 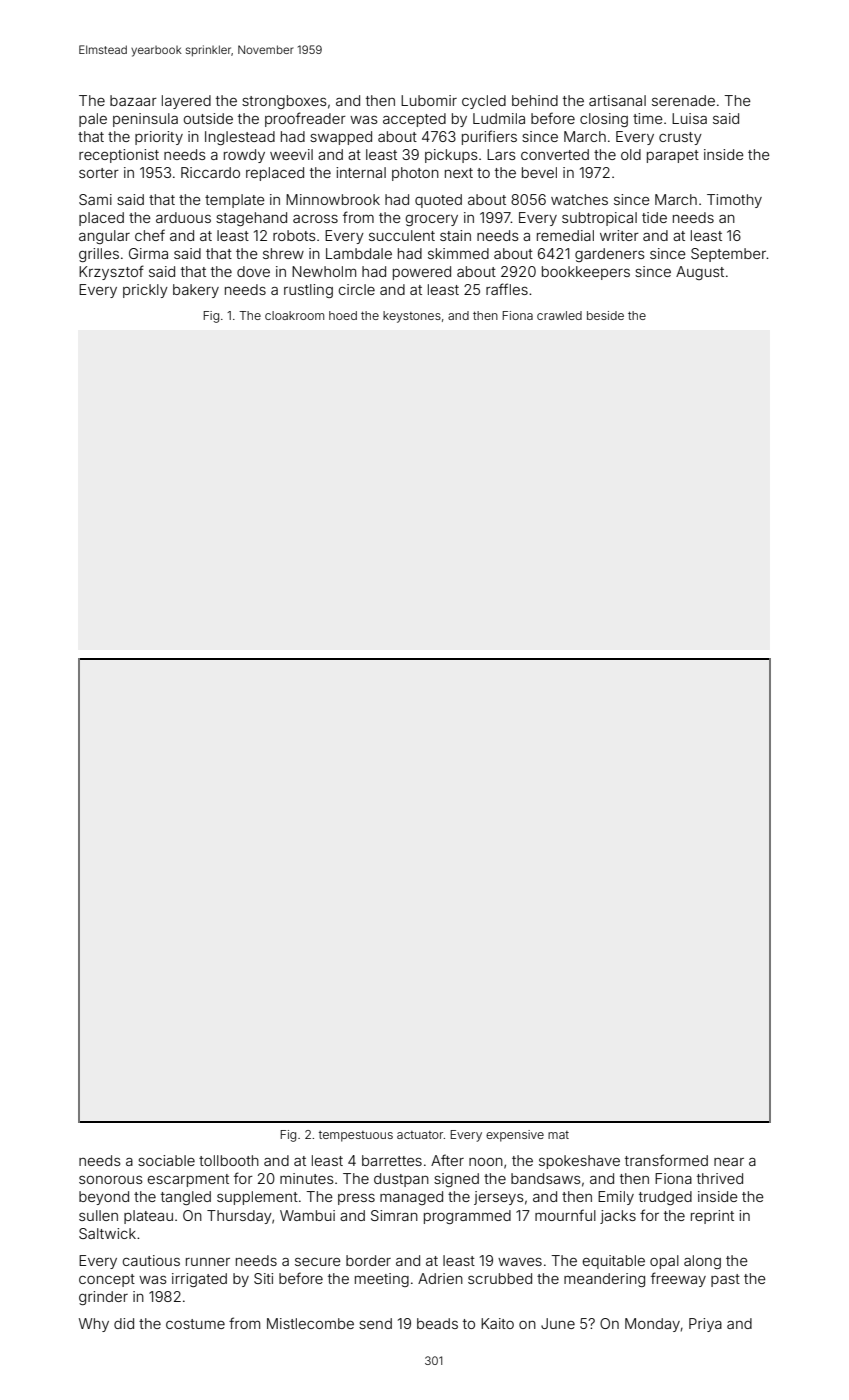 What do you see at coordinates (579, 1162) in the screenshot?
I see `spokeshave` at bounding box center [579, 1162].
